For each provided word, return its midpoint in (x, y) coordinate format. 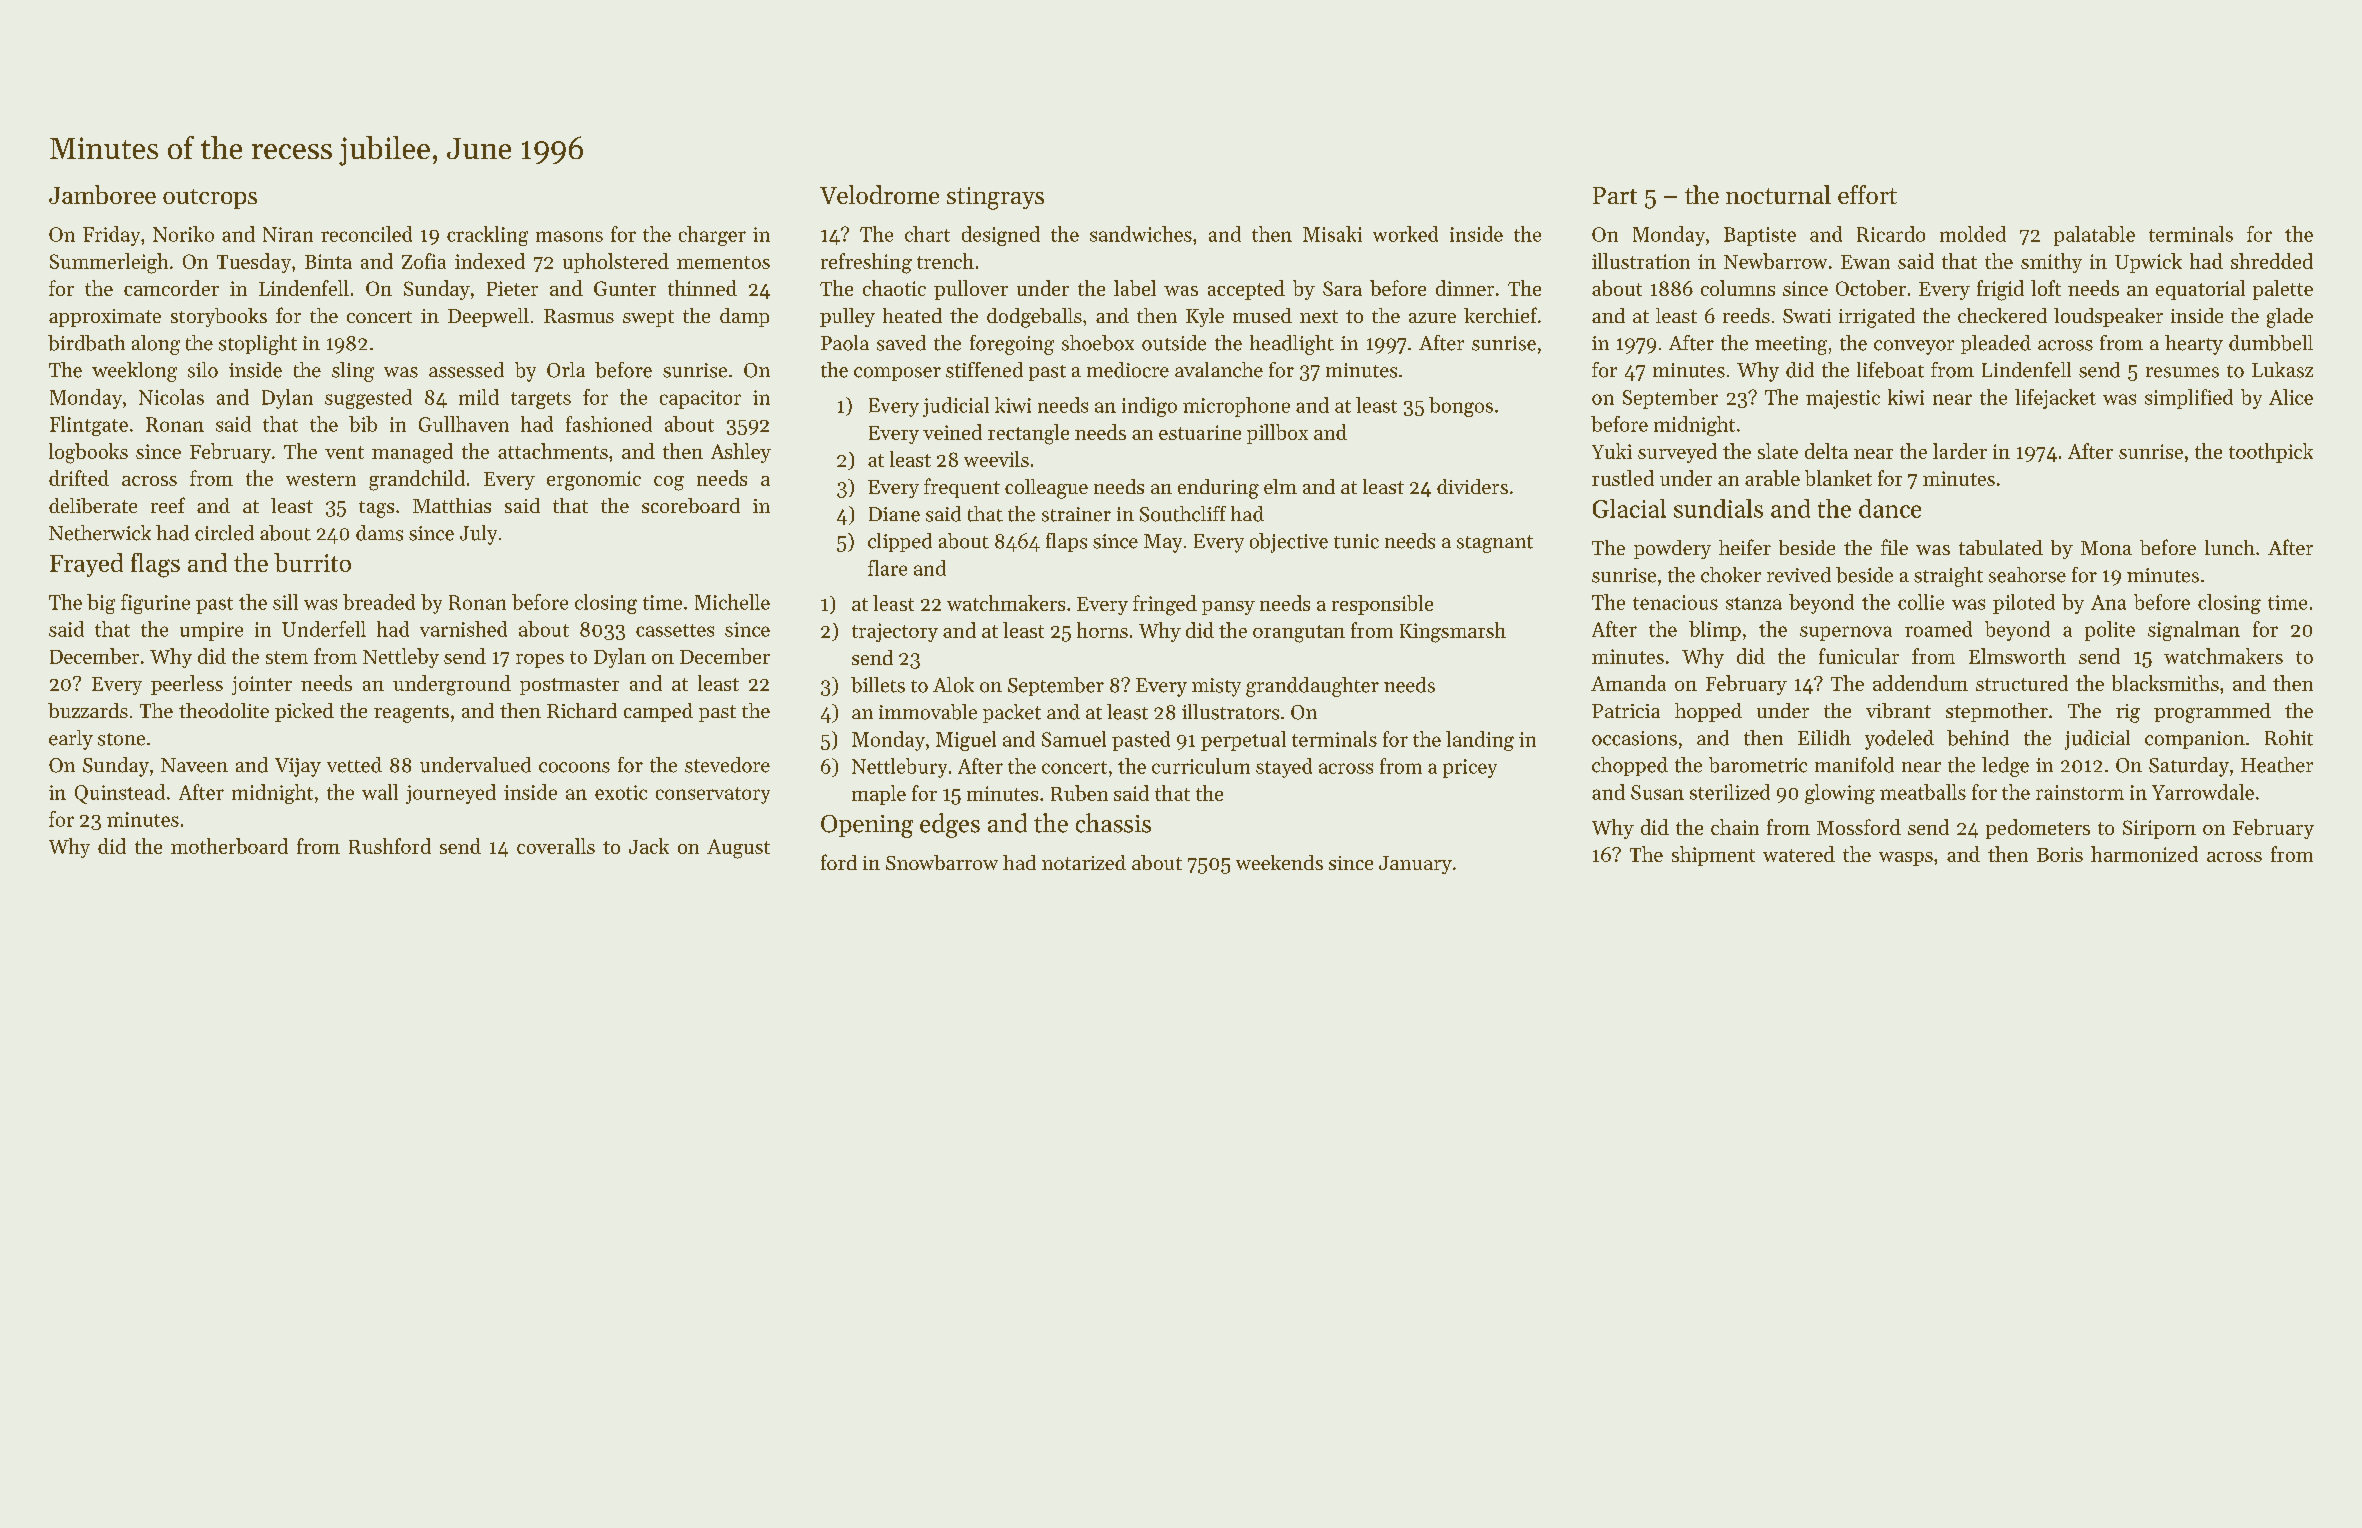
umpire (211, 631)
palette (2283, 290)
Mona (2106, 548)
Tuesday (254, 263)
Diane (894, 514)
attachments (553, 451)
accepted (1246, 290)
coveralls (556, 846)
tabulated (2001, 547)
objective (1289, 543)
